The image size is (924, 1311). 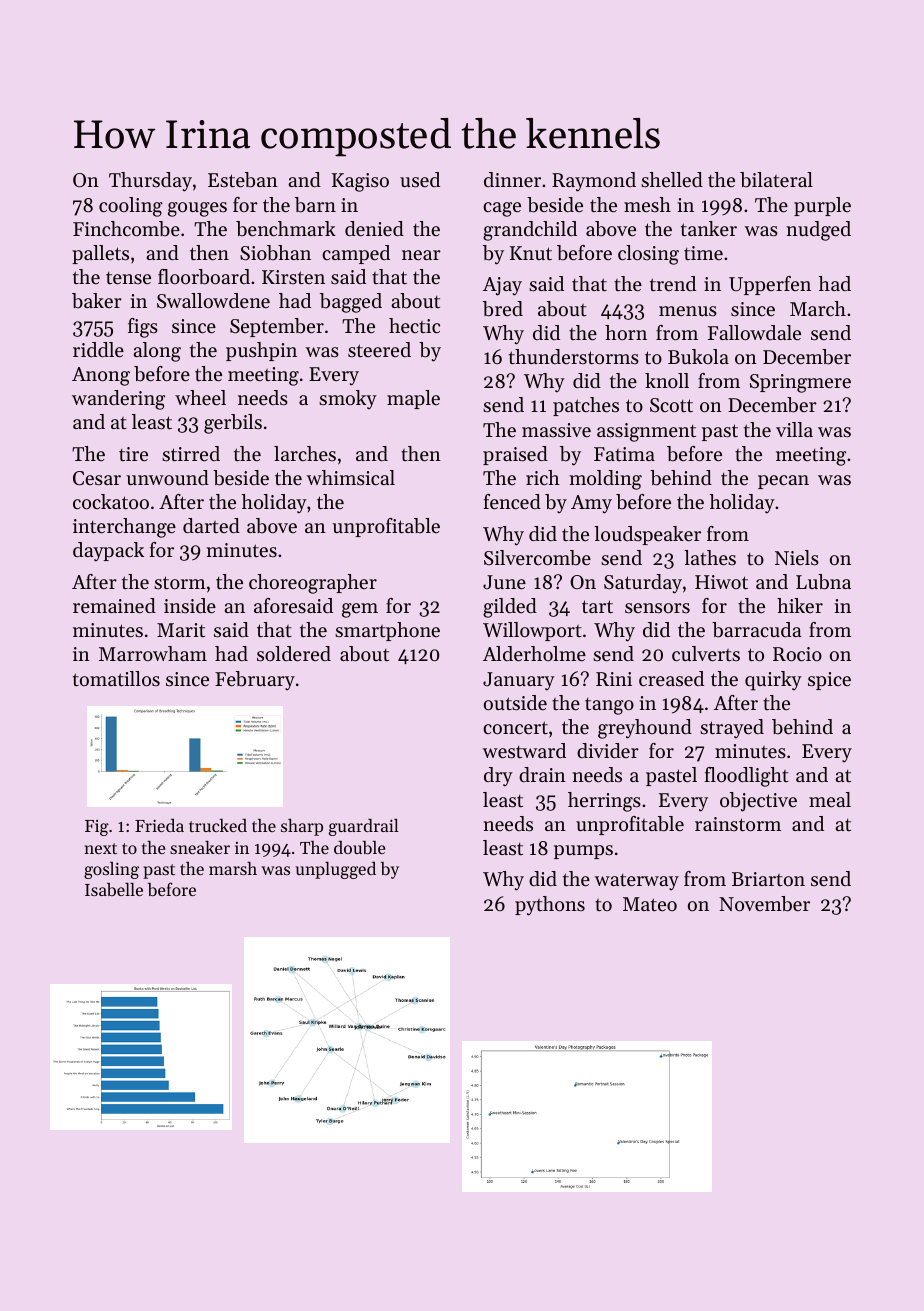 What do you see at coordinates (524, 751) in the screenshot?
I see `westward` at bounding box center [524, 751].
